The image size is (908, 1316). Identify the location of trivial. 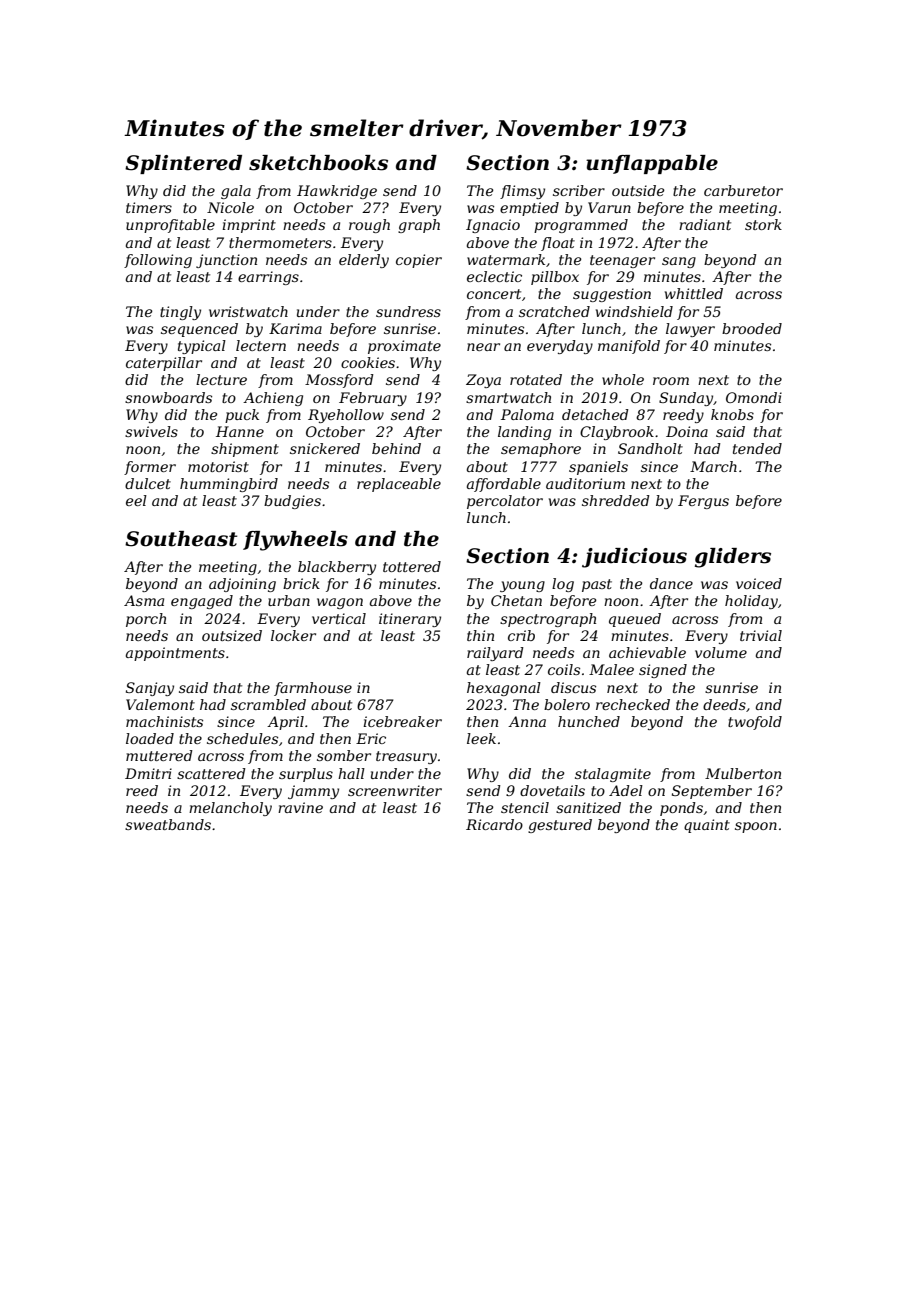
(761, 635).
